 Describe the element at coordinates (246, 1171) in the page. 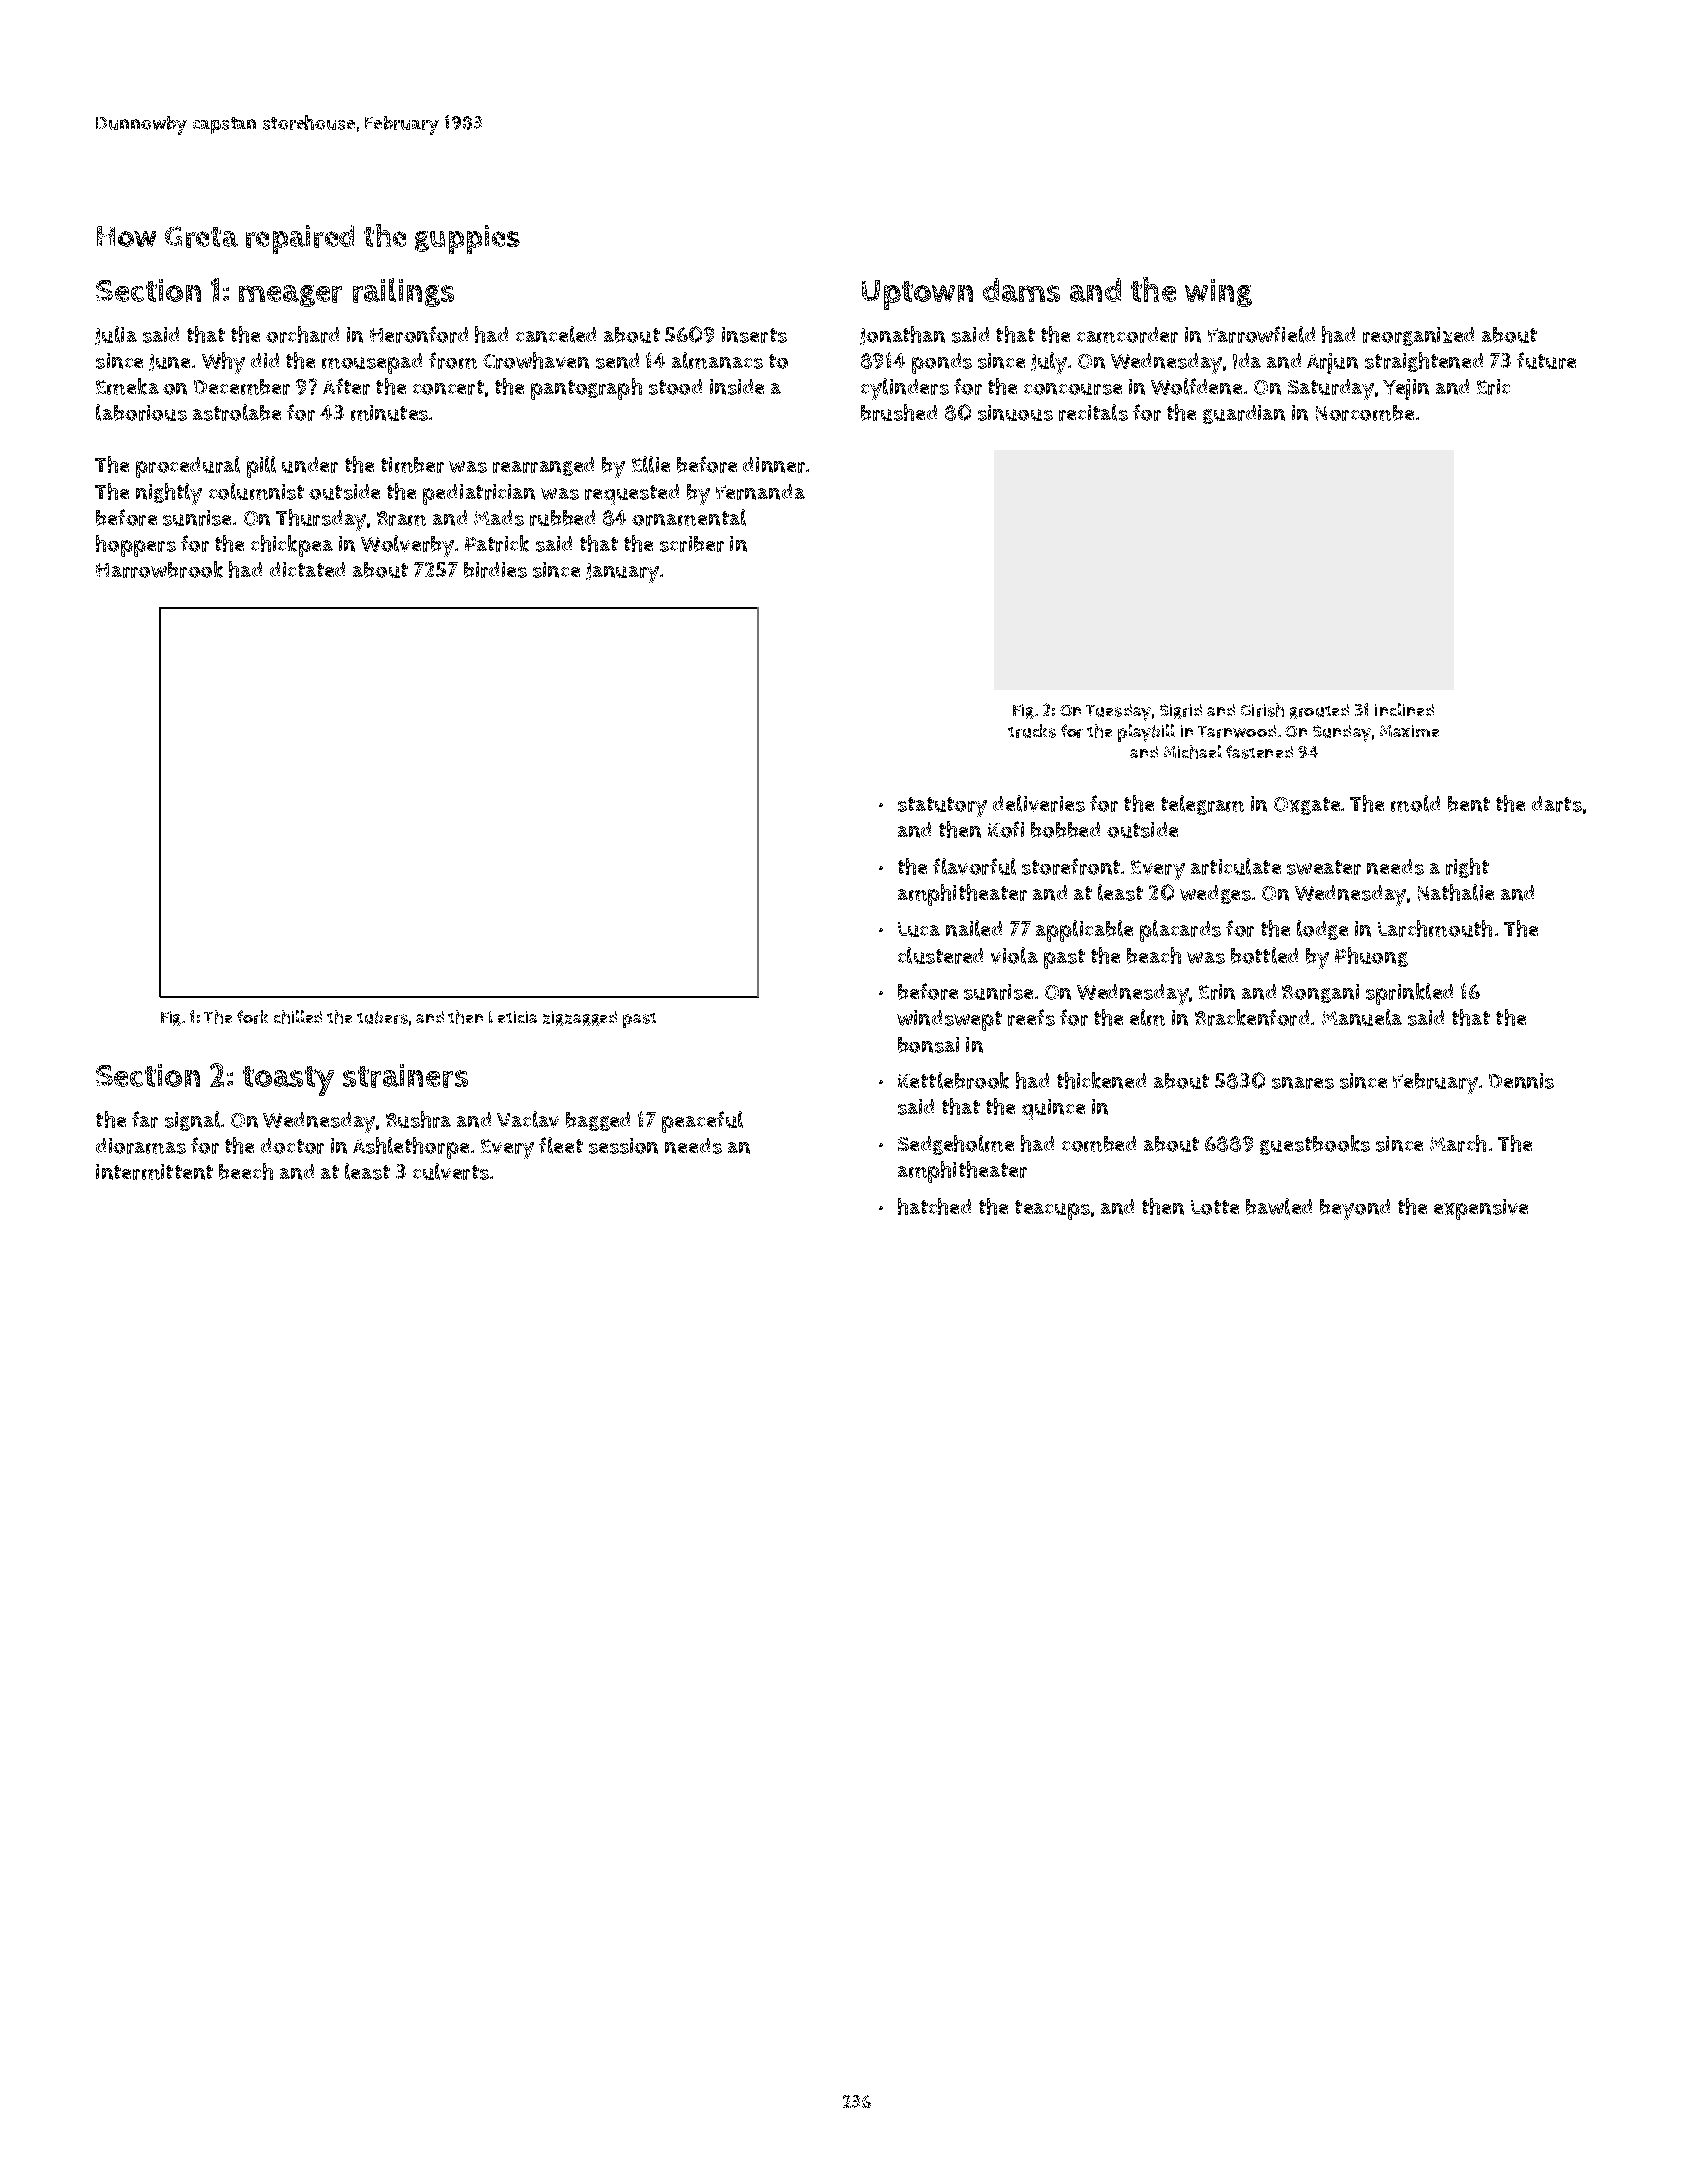

I see `beech` at that location.
